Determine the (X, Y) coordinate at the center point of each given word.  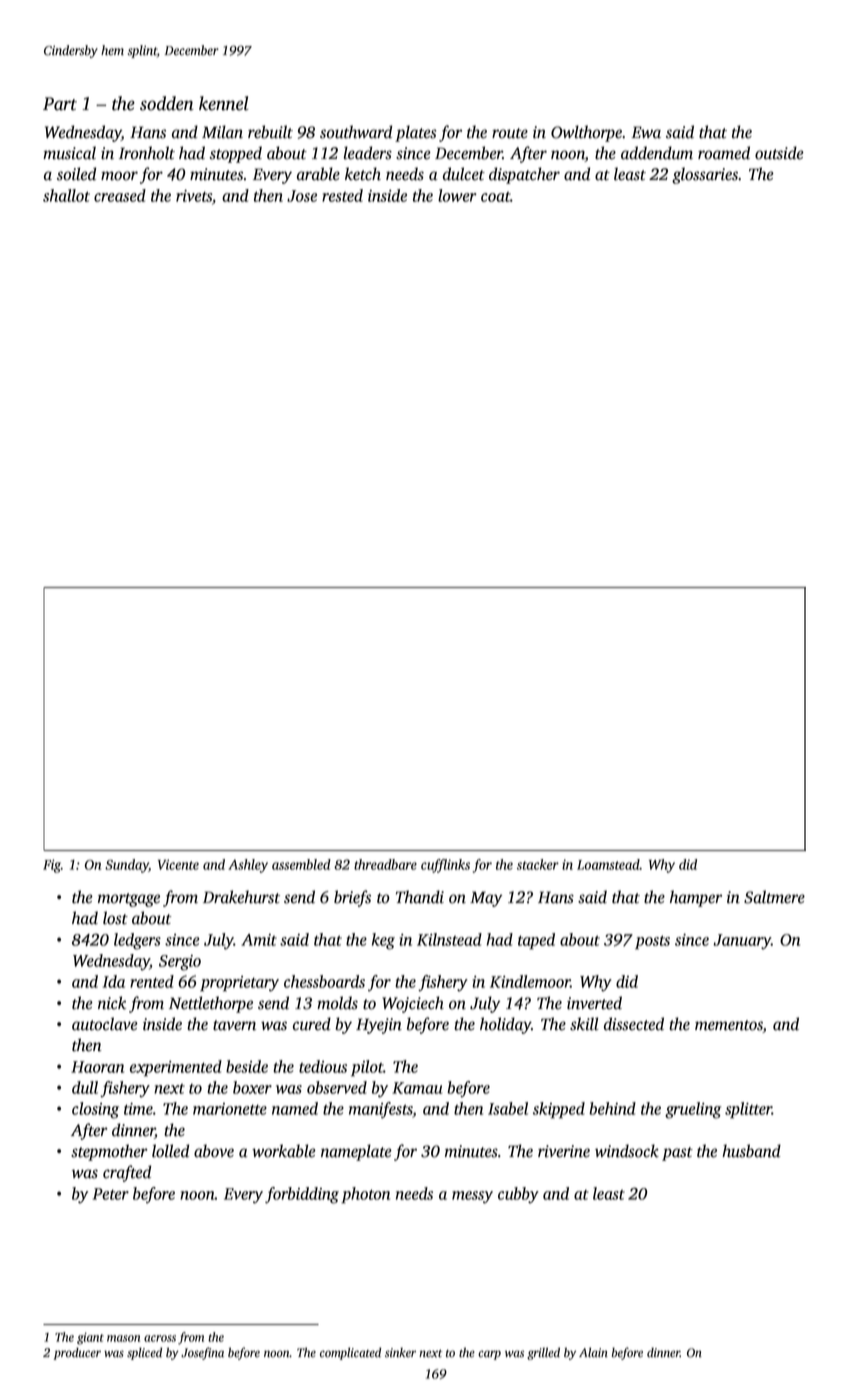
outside (779, 153)
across (160, 1338)
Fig (52, 866)
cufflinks (445, 866)
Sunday (127, 866)
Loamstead (608, 864)
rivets (194, 196)
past (677, 1154)
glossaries (705, 175)
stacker (538, 864)
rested (342, 195)
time (138, 1109)
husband (751, 1151)
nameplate (356, 1152)
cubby (518, 1195)
